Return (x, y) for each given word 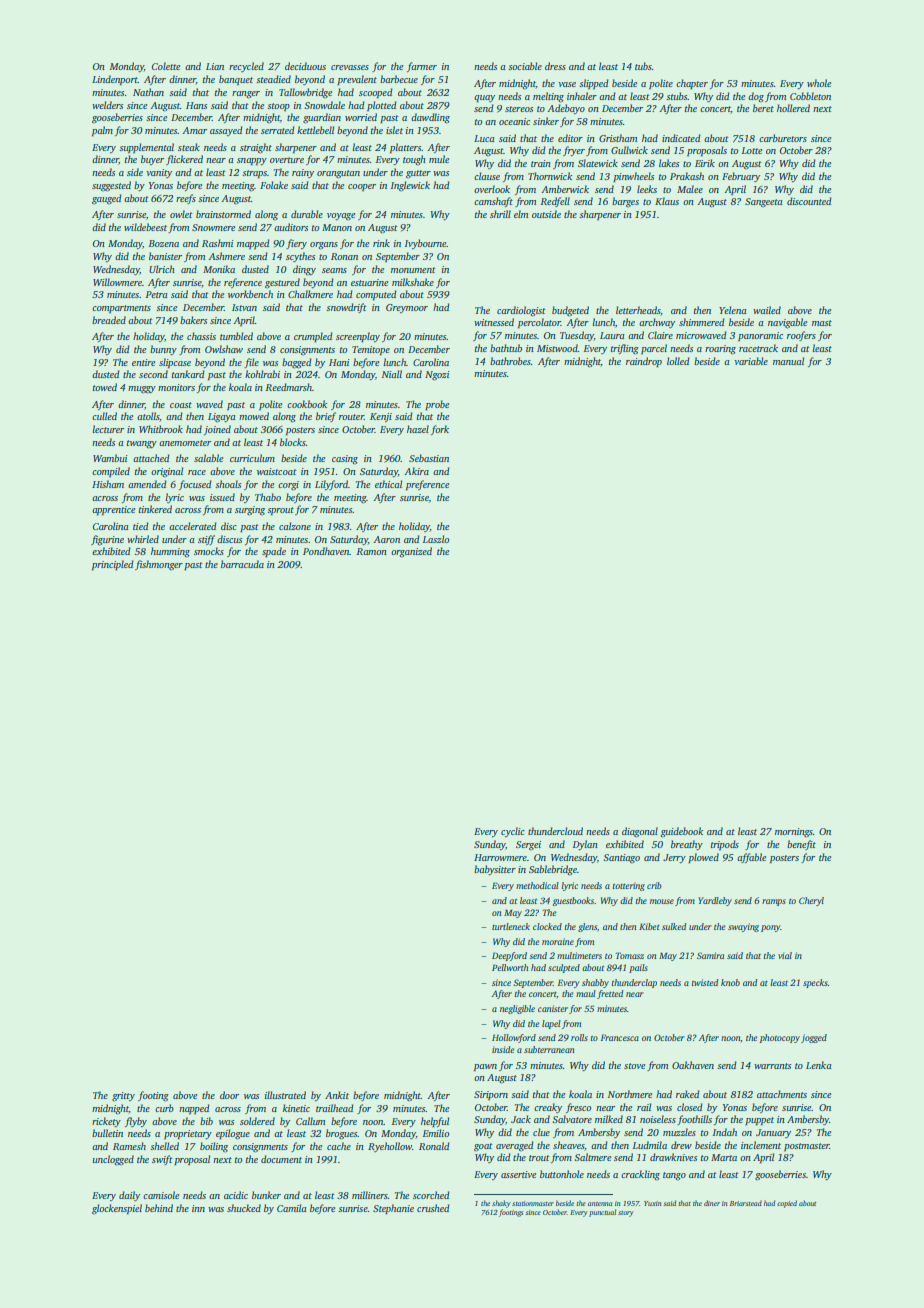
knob (730, 982)
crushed (433, 1208)
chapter (692, 84)
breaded (109, 320)
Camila (292, 1208)
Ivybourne (426, 244)
